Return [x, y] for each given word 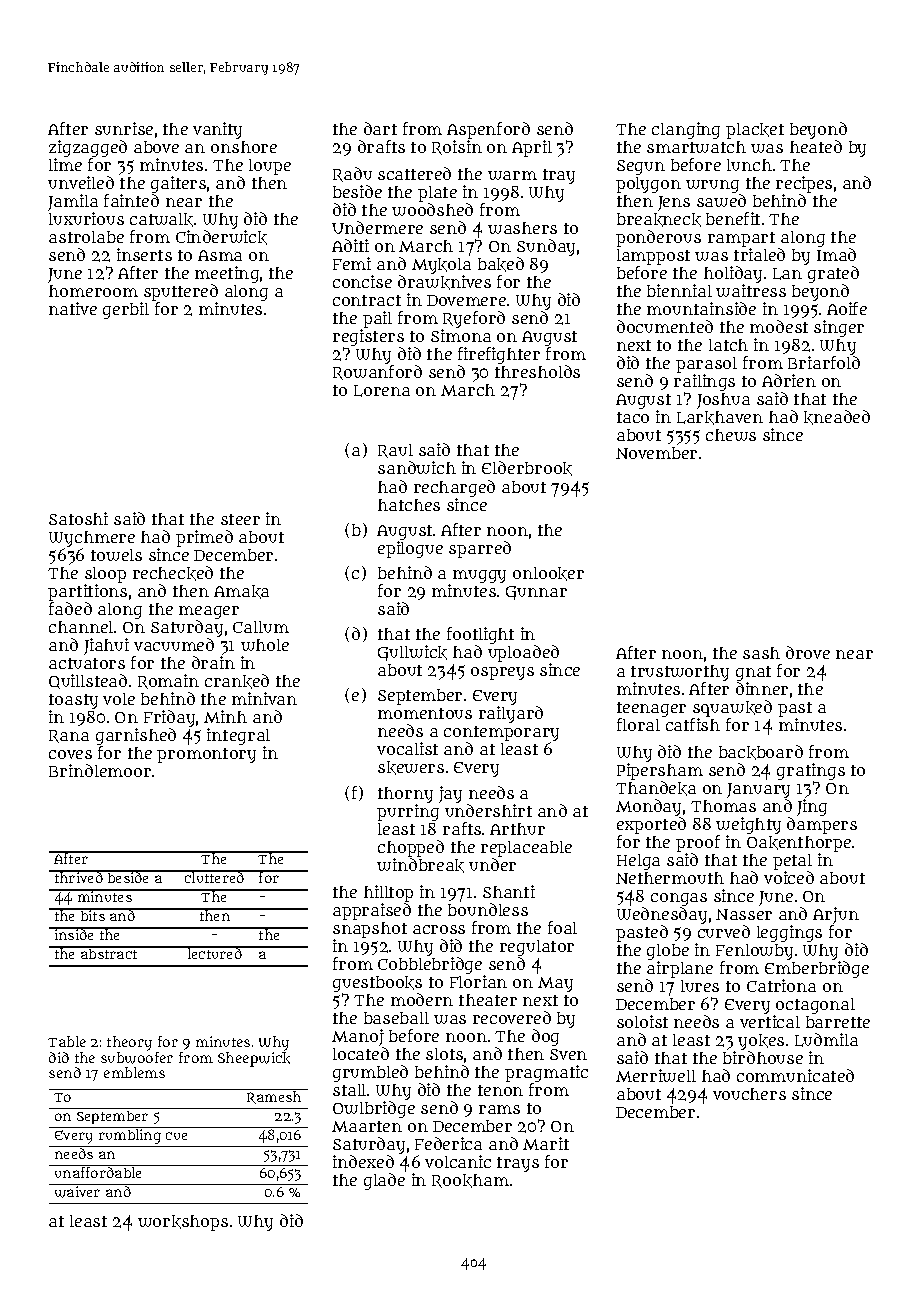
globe [668, 953]
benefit [733, 218]
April [532, 148]
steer [240, 519]
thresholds [537, 371]
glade [384, 1181]
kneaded [837, 417]
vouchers [749, 1094]
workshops [183, 1223]
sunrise [124, 128]
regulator [537, 948]
